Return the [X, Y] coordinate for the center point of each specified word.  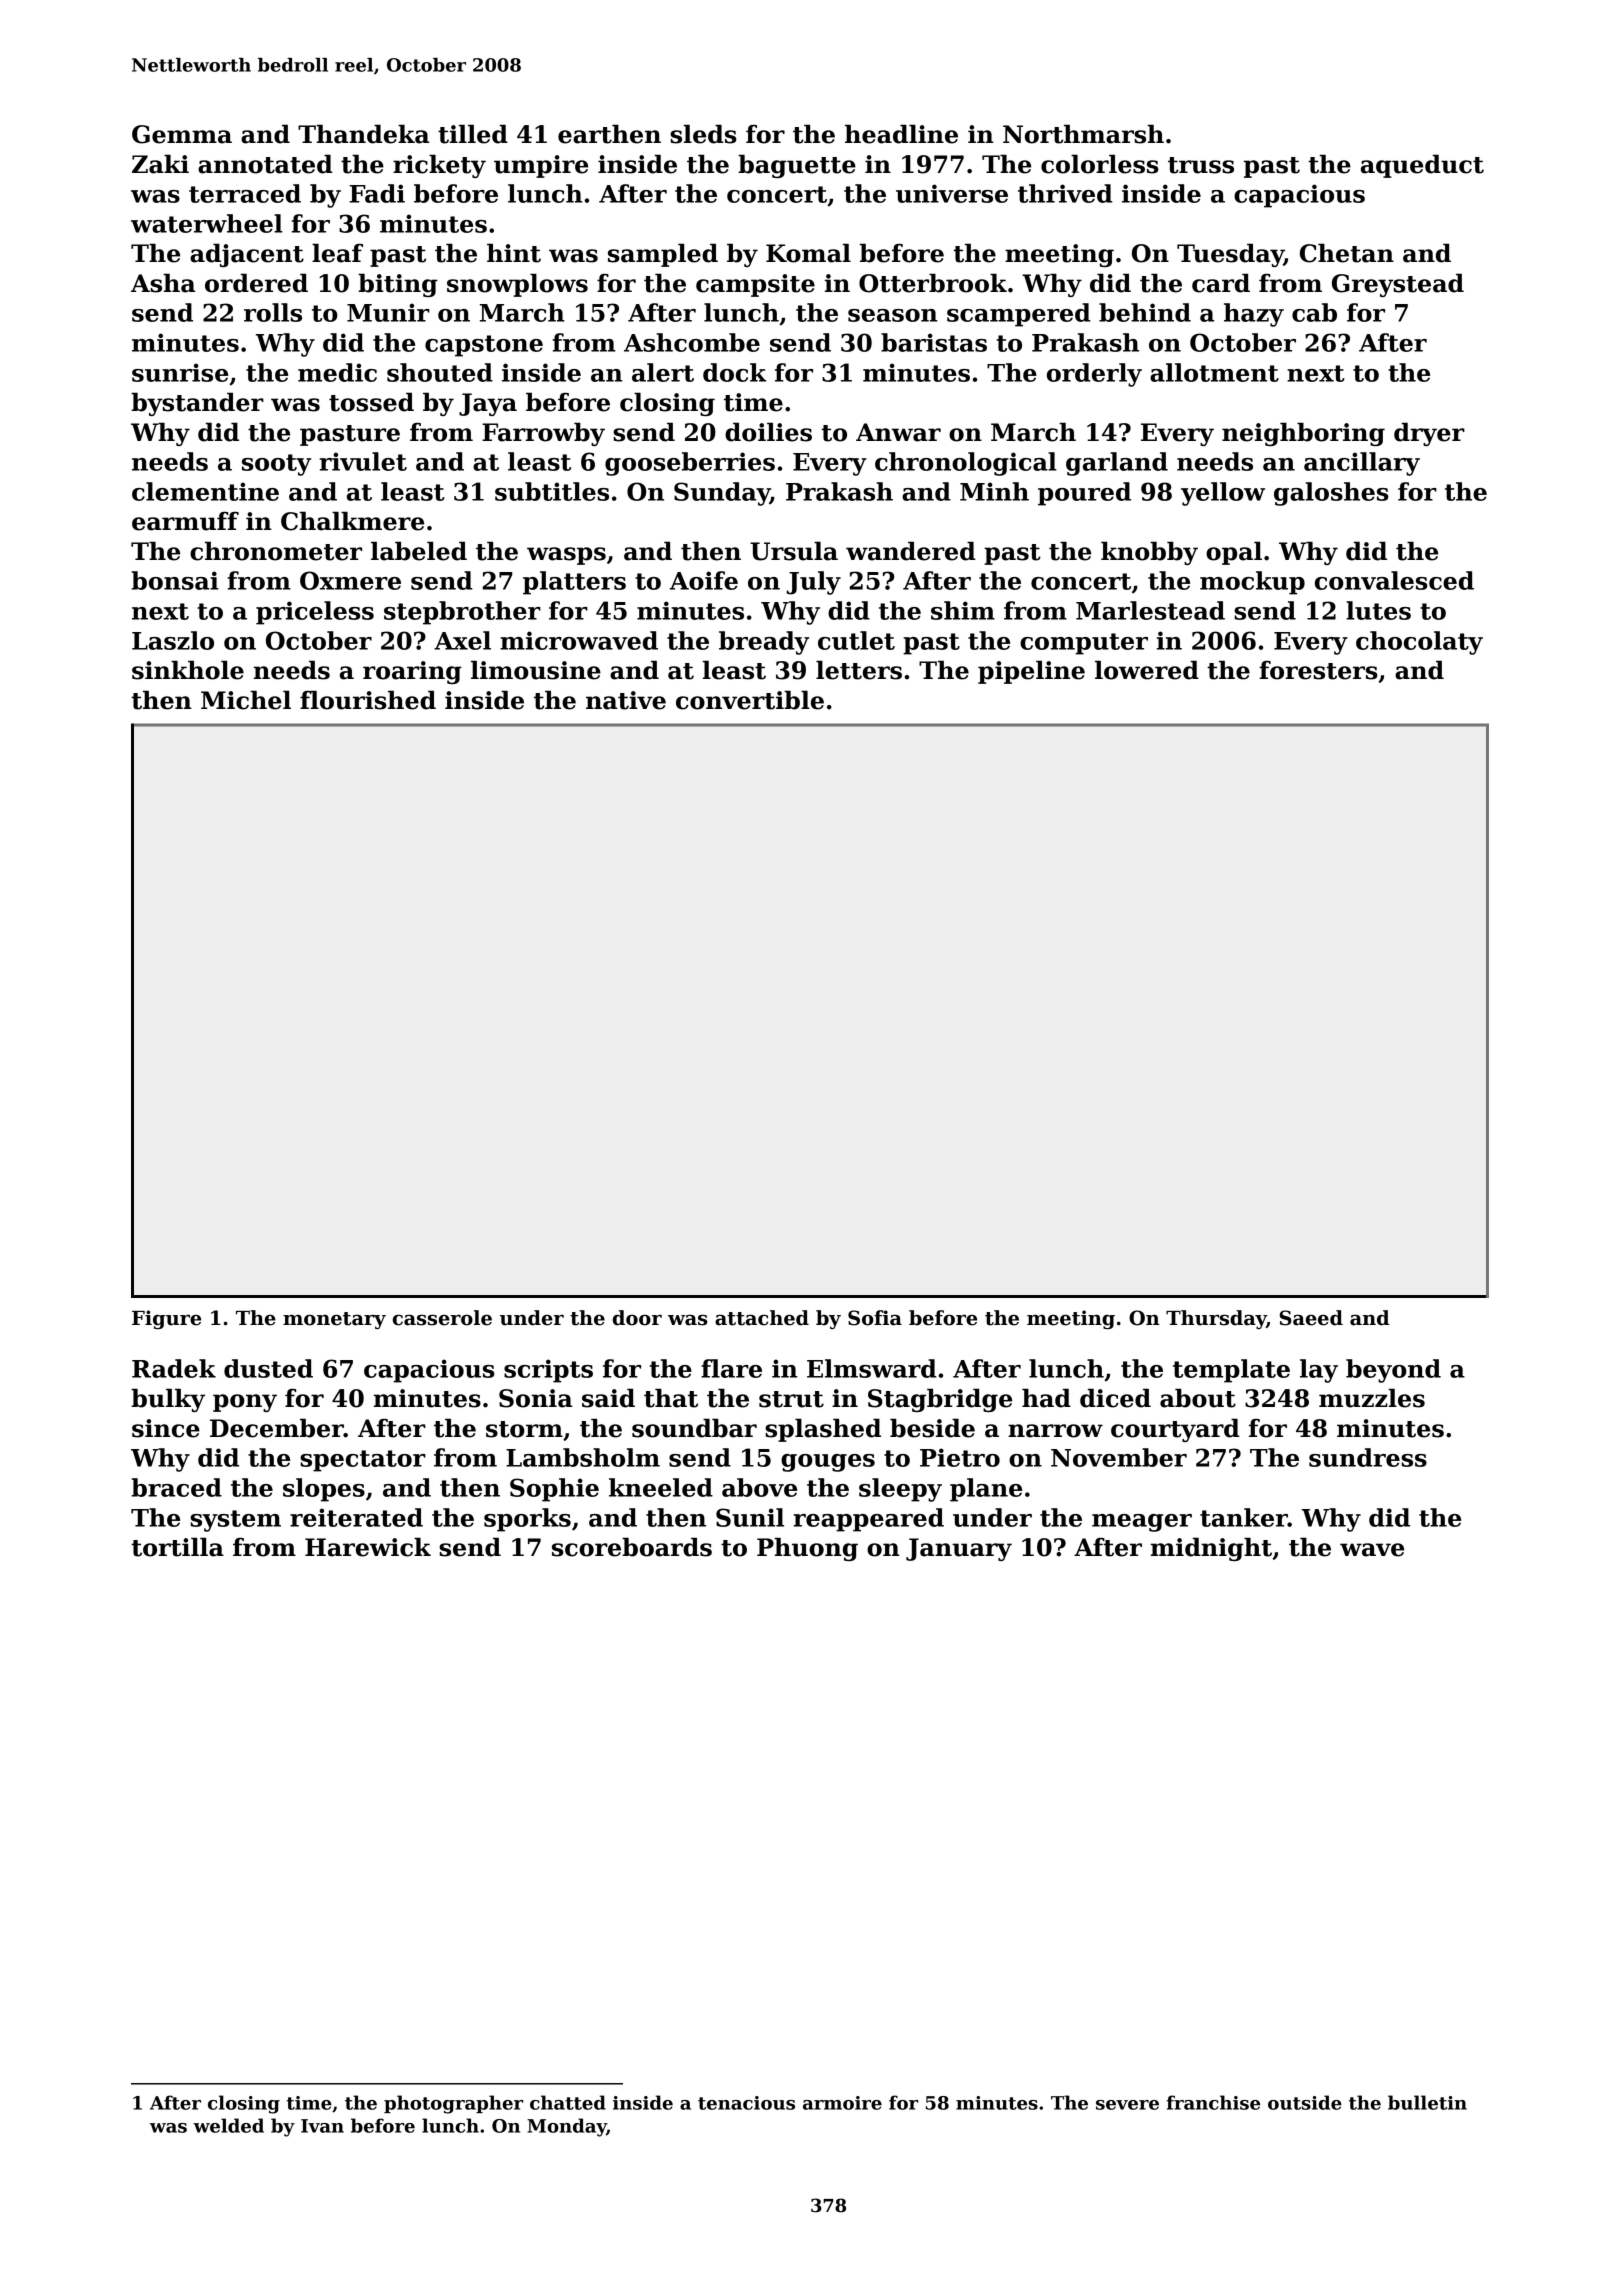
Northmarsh [1083, 134]
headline [901, 134]
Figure [166, 1319]
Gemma [182, 134]
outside [1305, 2102]
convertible [750, 700]
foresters [1318, 670]
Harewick [368, 1547]
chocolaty [1419, 643]
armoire [842, 2103]
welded [228, 2125]
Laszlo [173, 640]
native [626, 700]
